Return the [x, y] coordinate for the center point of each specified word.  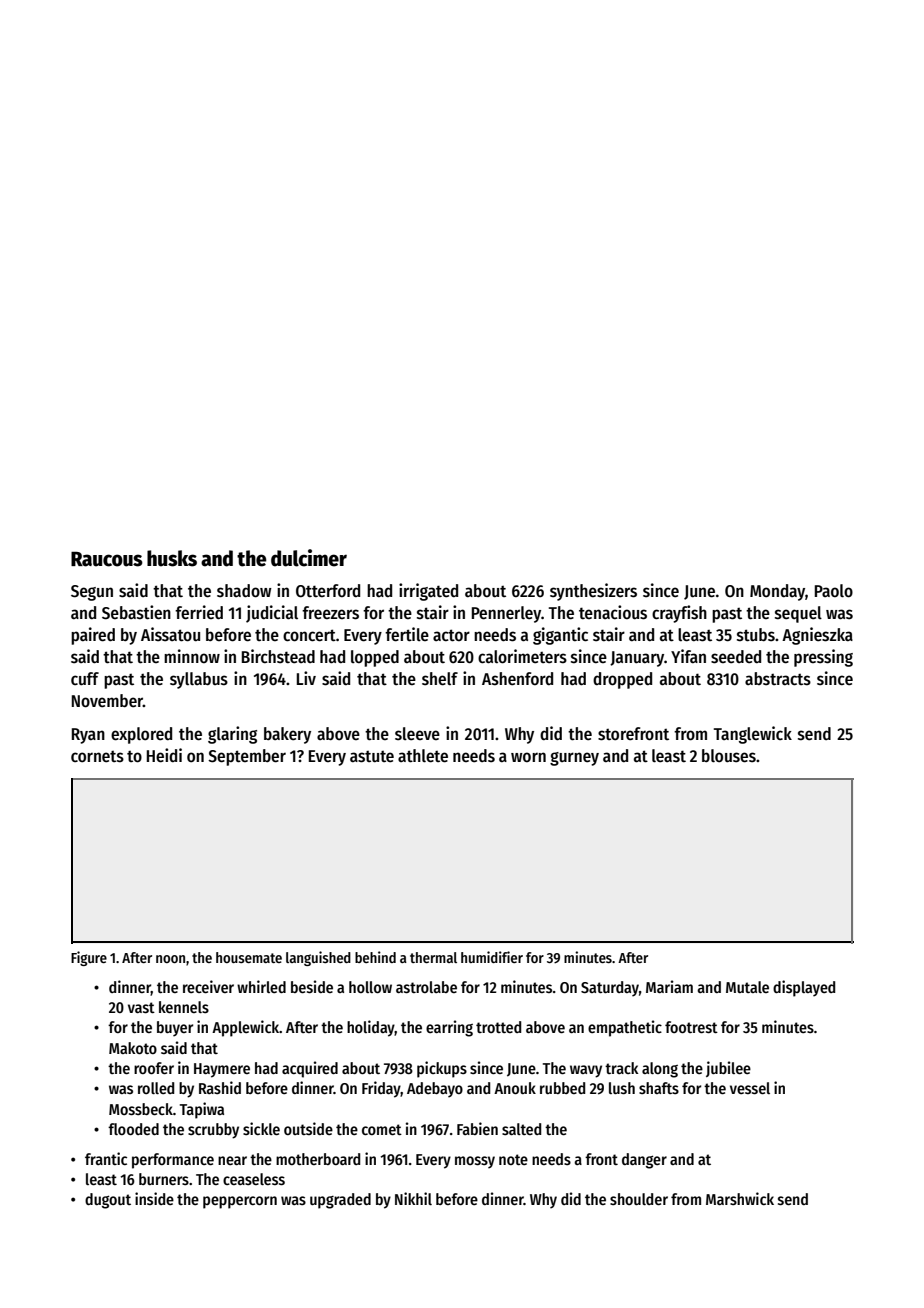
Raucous [107, 559]
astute [372, 757]
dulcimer [309, 558]
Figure [89, 958]
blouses [729, 756]
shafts [659, 1088]
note [513, 1159]
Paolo [834, 591]
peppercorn [240, 1202]
